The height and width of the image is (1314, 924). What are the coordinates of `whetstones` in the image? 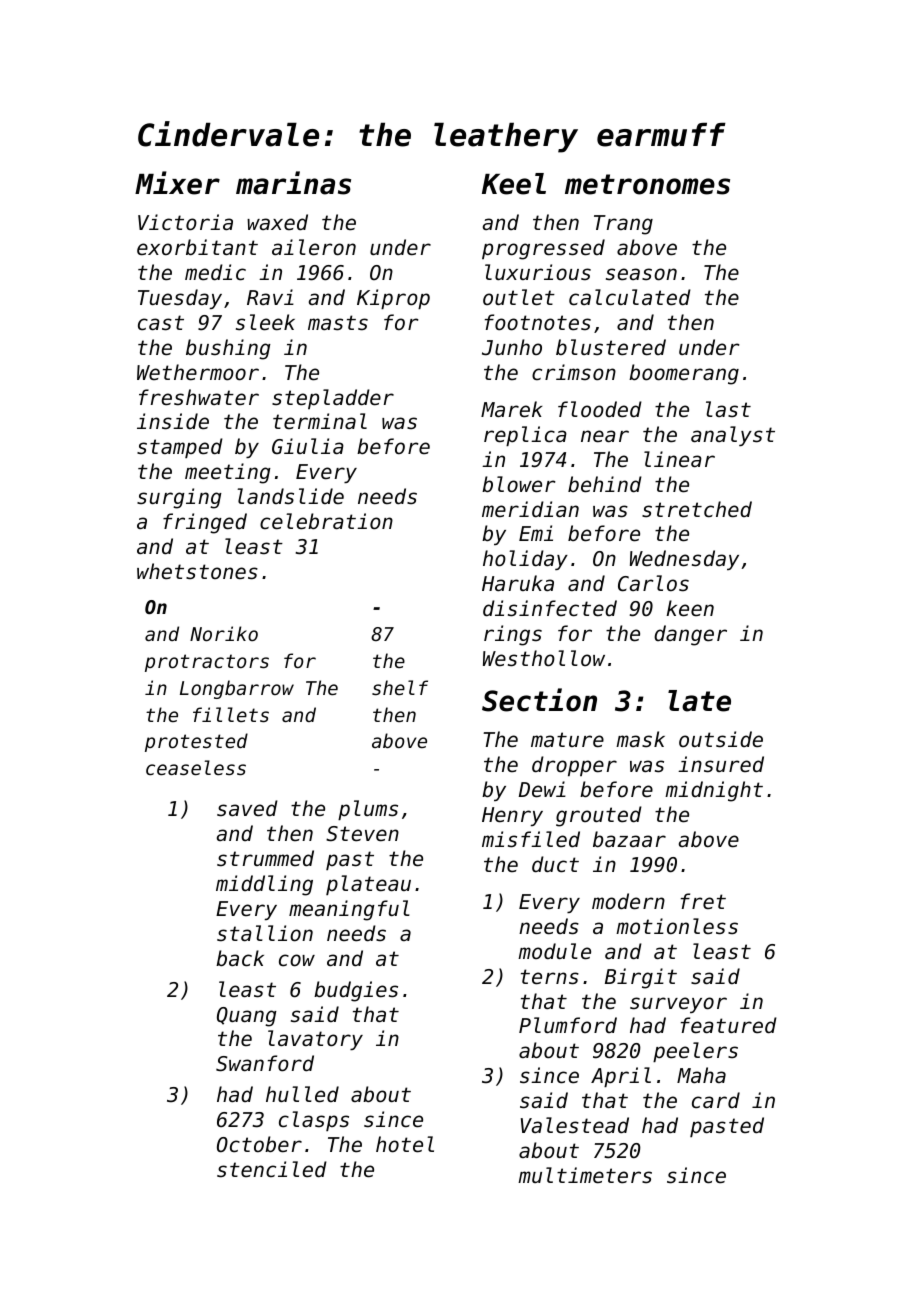 It's located at (197, 571).
